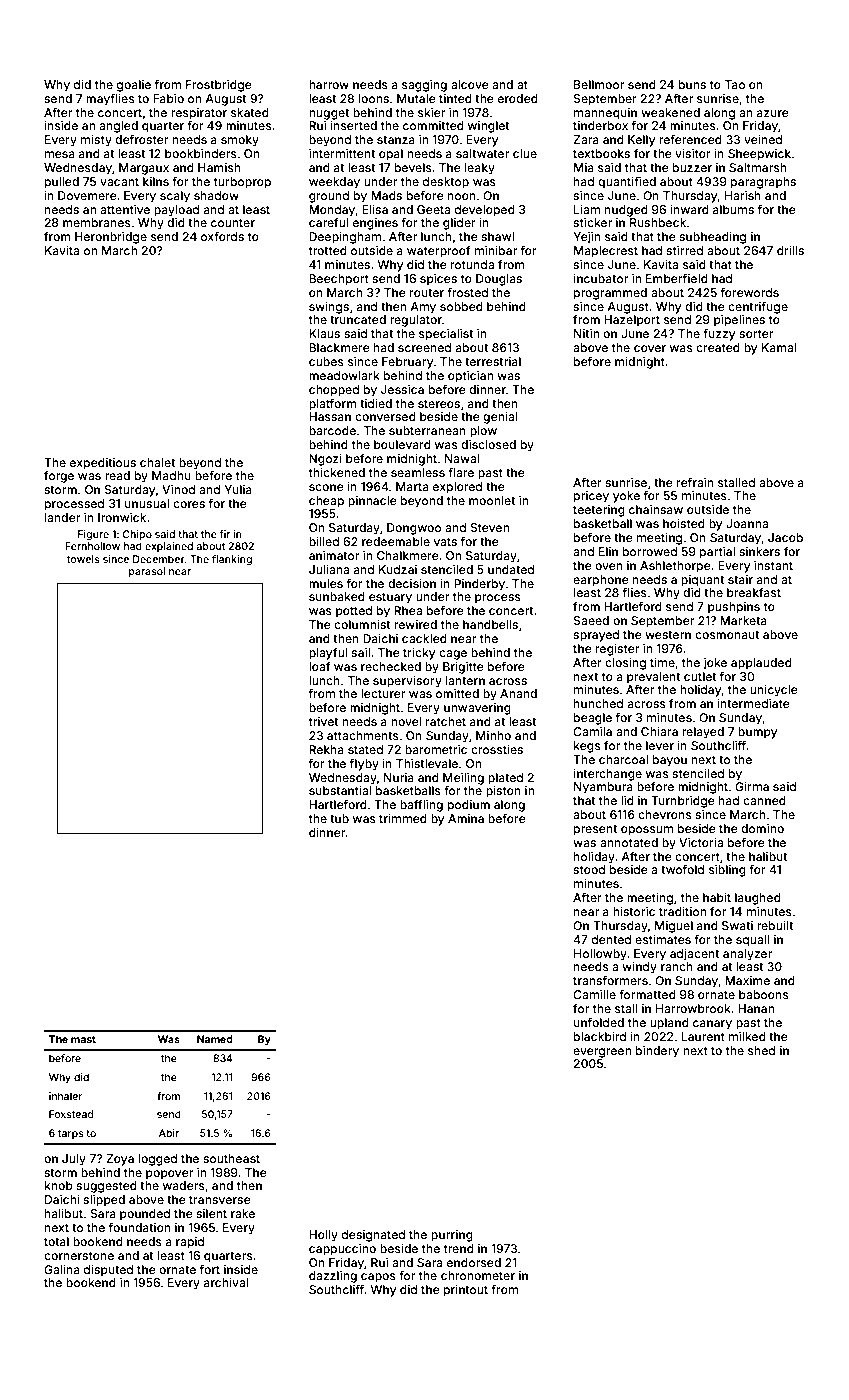 The height and width of the document is (1400, 849). Describe the element at coordinates (231, 1158) in the document. I see `southeast` at that location.
